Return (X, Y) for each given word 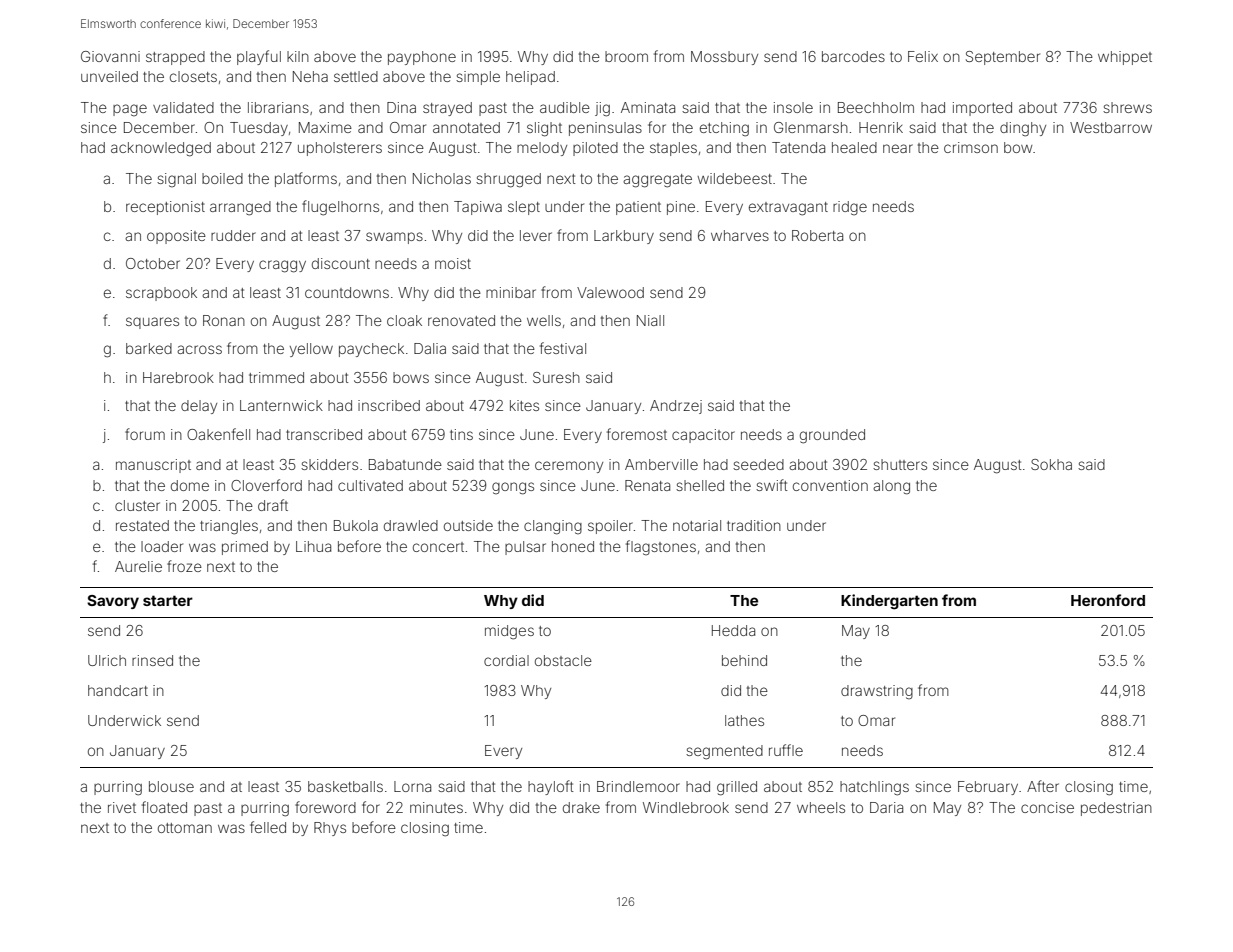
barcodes (853, 56)
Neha (310, 76)
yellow (311, 350)
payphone (422, 58)
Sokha (1051, 464)
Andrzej (676, 407)
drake (581, 807)
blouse (171, 786)
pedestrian (1116, 809)
